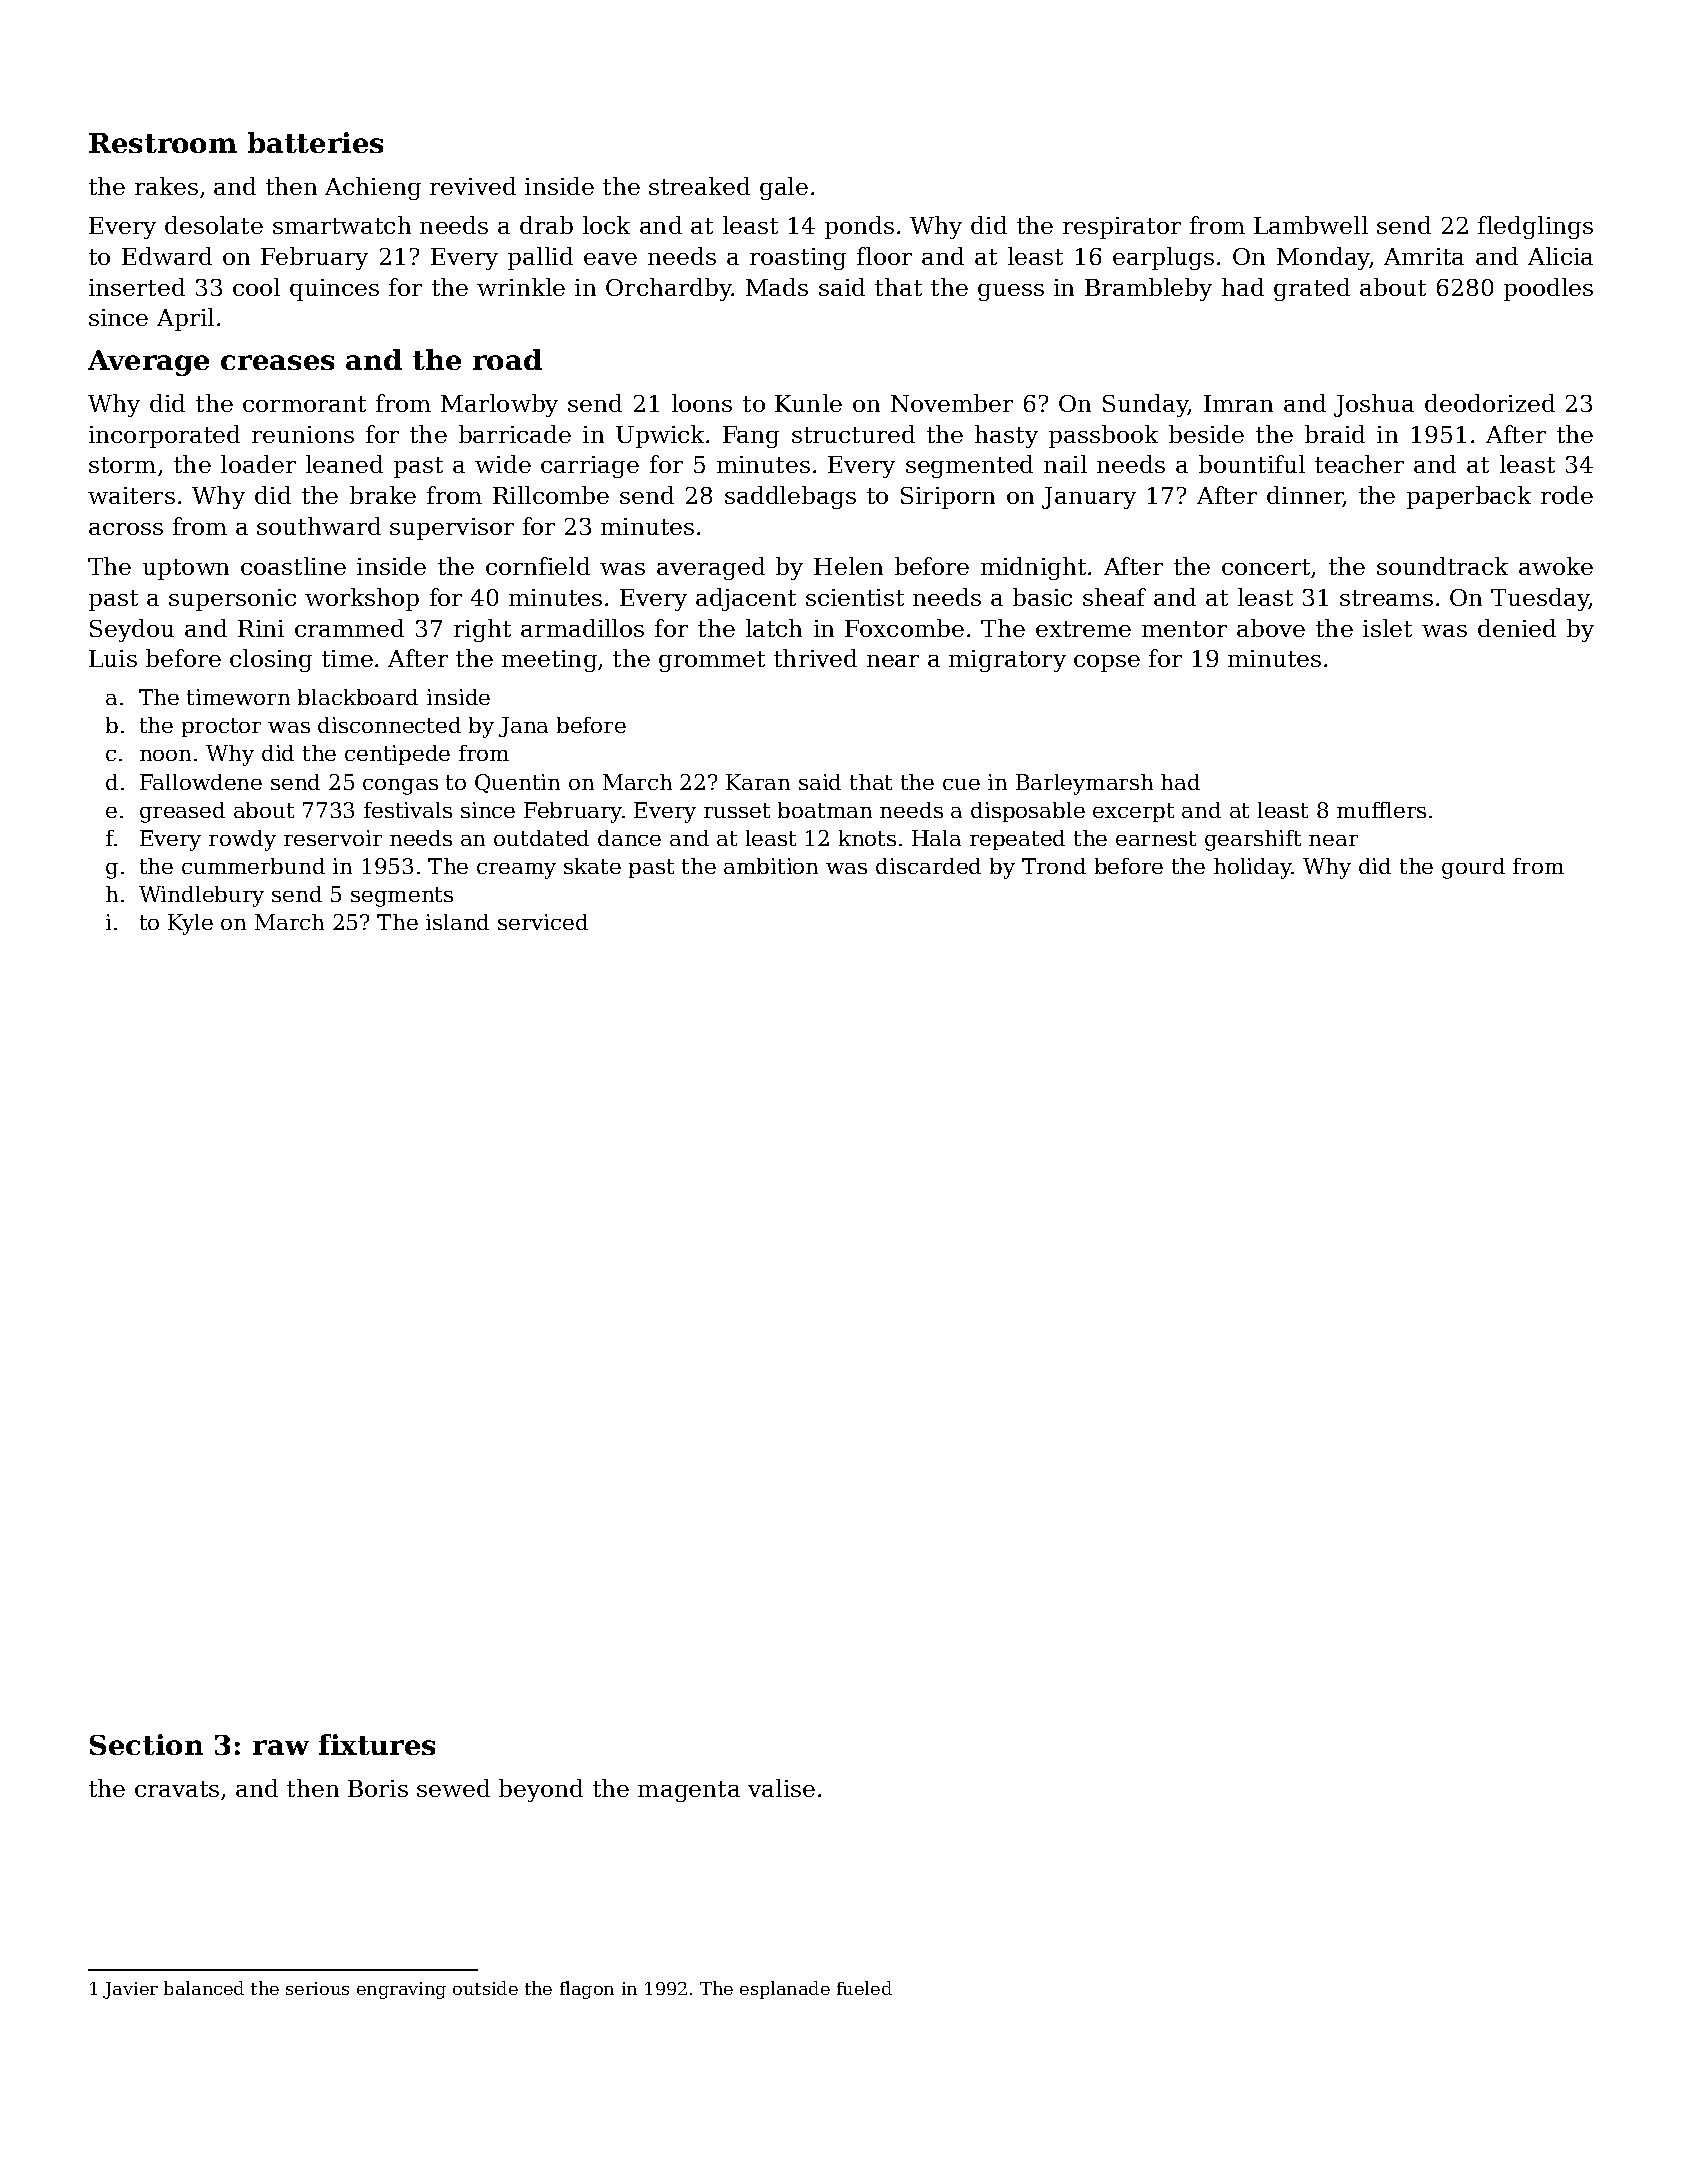 The height and width of the image is (2178, 1683). What do you see at coordinates (781, 1788) in the image?
I see `valise` at bounding box center [781, 1788].
